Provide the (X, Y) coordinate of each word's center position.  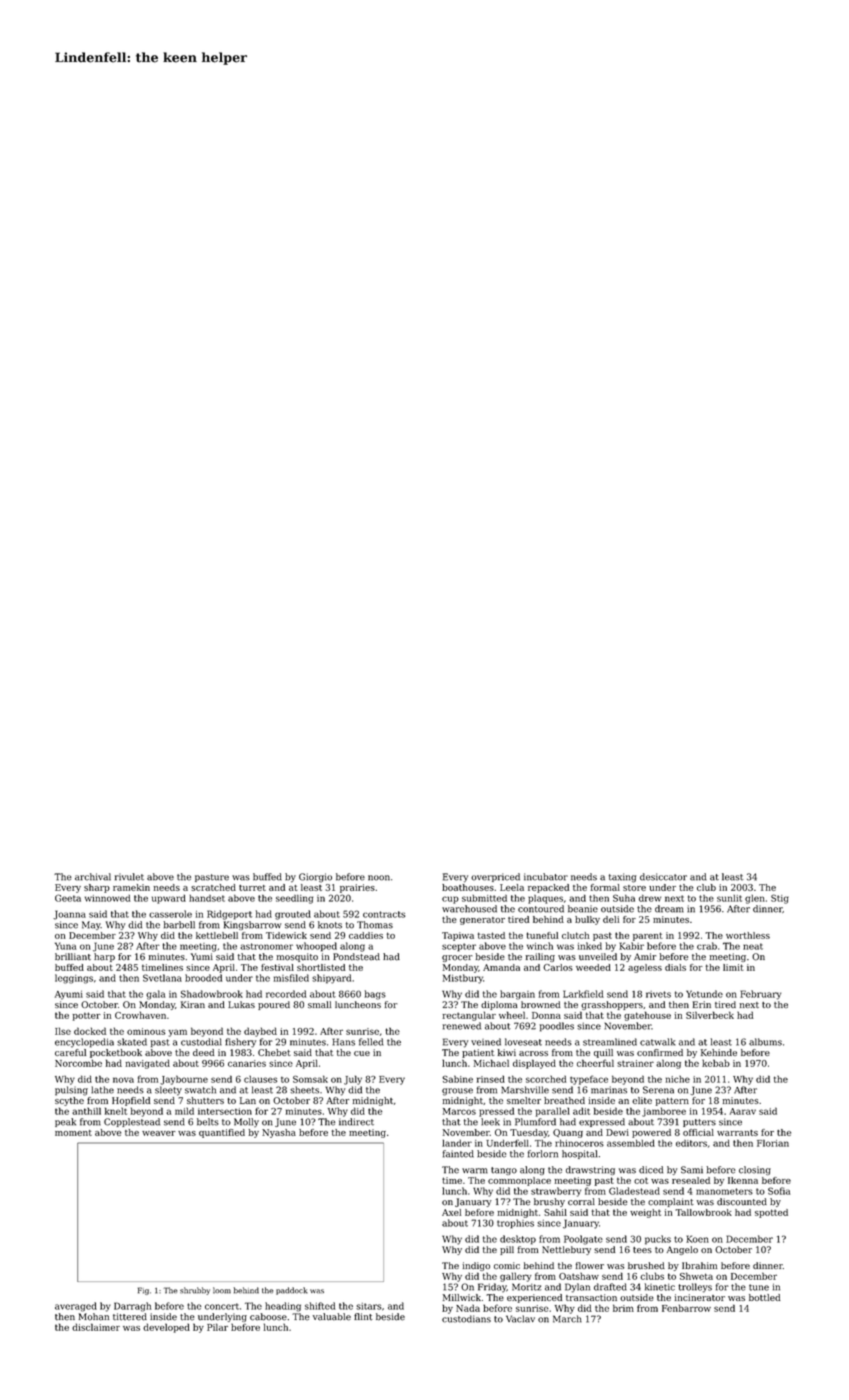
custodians (466, 1319)
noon (379, 878)
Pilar (217, 1327)
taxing (622, 878)
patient (478, 1053)
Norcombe (78, 1063)
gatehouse (647, 1016)
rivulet (129, 877)
